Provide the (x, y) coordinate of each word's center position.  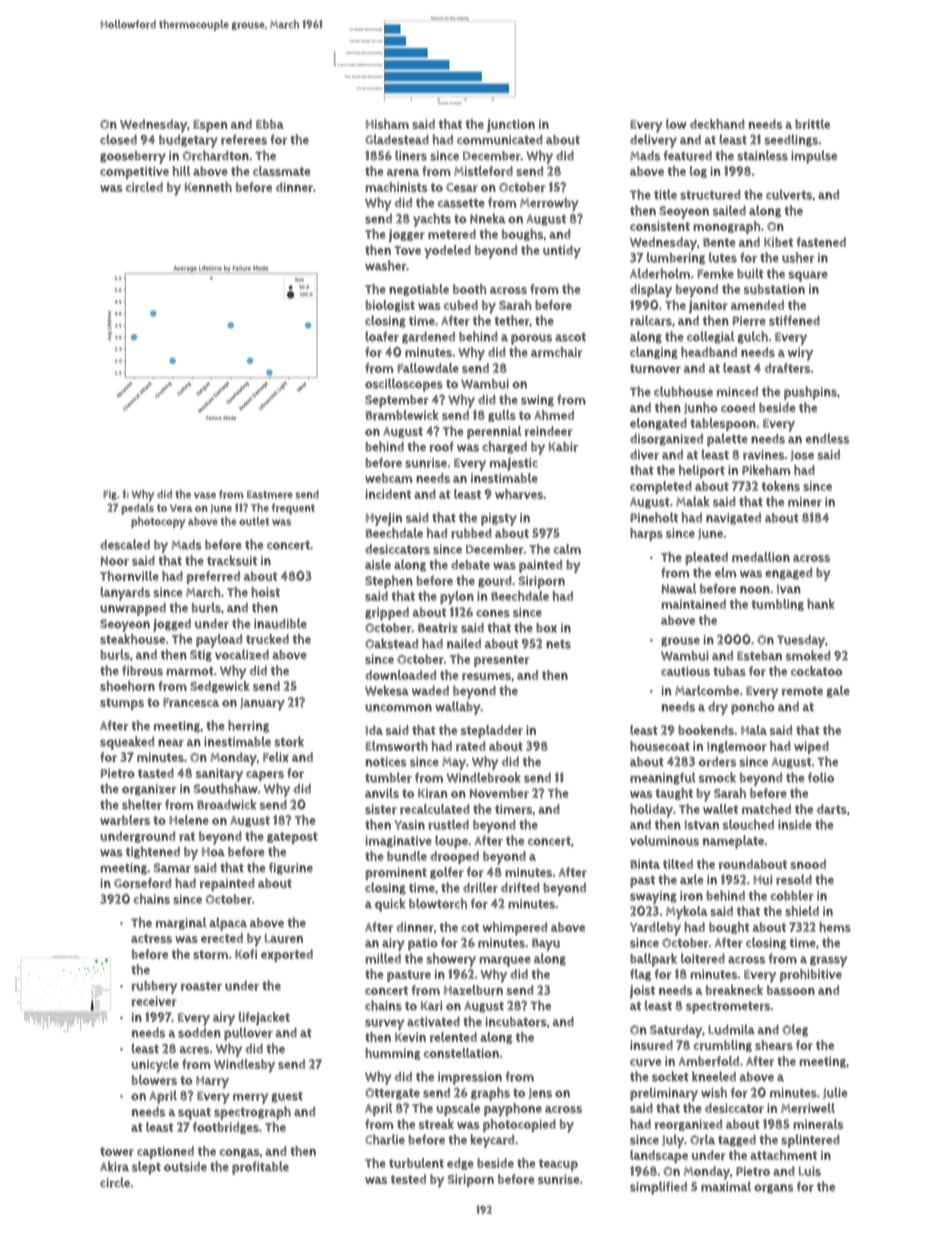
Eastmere (270, 494)
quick (390, 905)
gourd (495, 582)
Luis (810, 1171)
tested (408, 1179)
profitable (260, 1168)
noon (755, 590)
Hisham (387, 124)
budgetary (188, 141)
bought (729, 928)
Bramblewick (402, 415)
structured (710, 195)
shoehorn (127, 686)
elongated (658, 424)
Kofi (246, 954)
